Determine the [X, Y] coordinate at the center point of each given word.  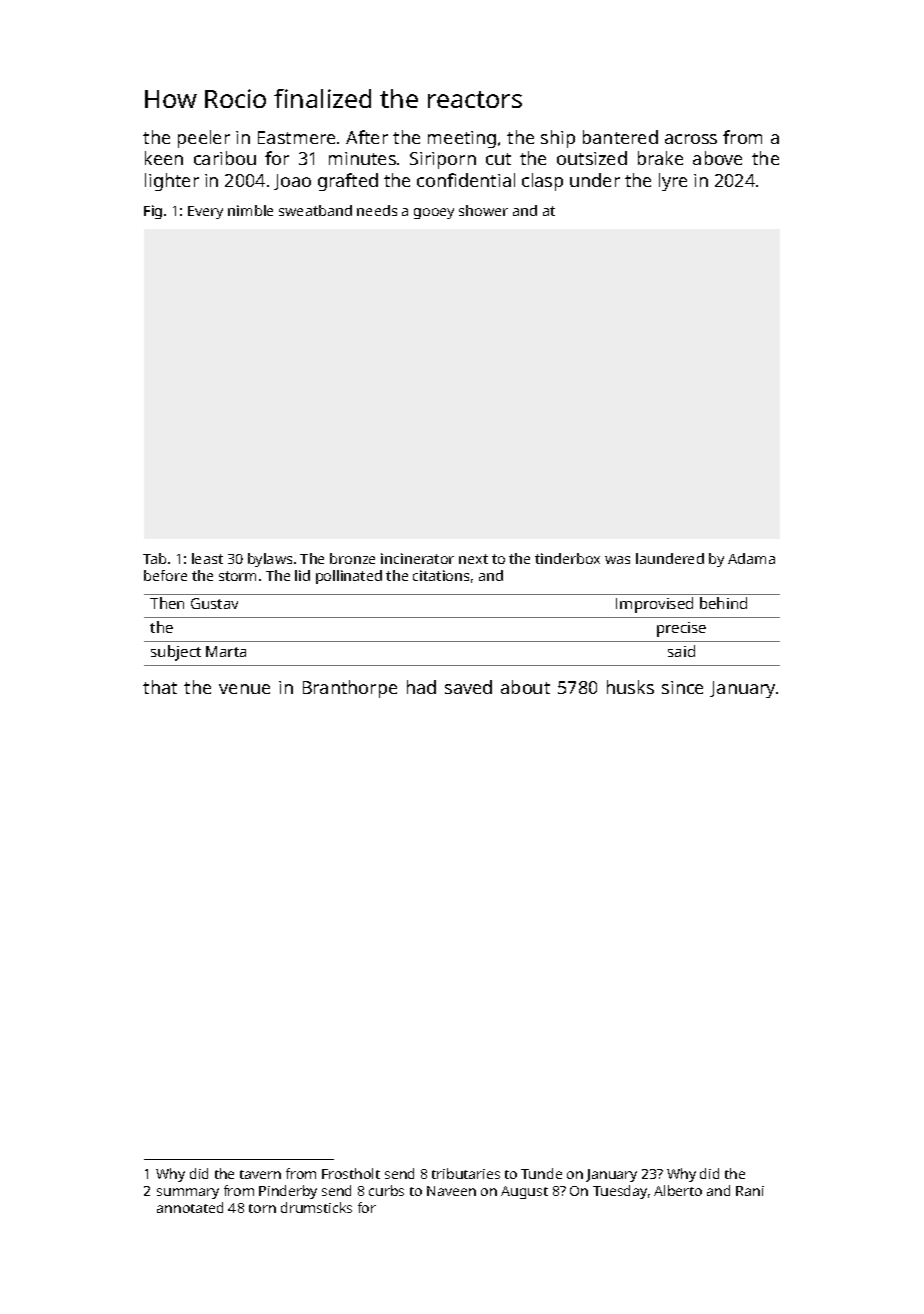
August [524, 1192]
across [691, 139]
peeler [204, 139]
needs [377, 210]
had [421, 687]
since [682, 687]
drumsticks [316, 1207]
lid [302, 575]
